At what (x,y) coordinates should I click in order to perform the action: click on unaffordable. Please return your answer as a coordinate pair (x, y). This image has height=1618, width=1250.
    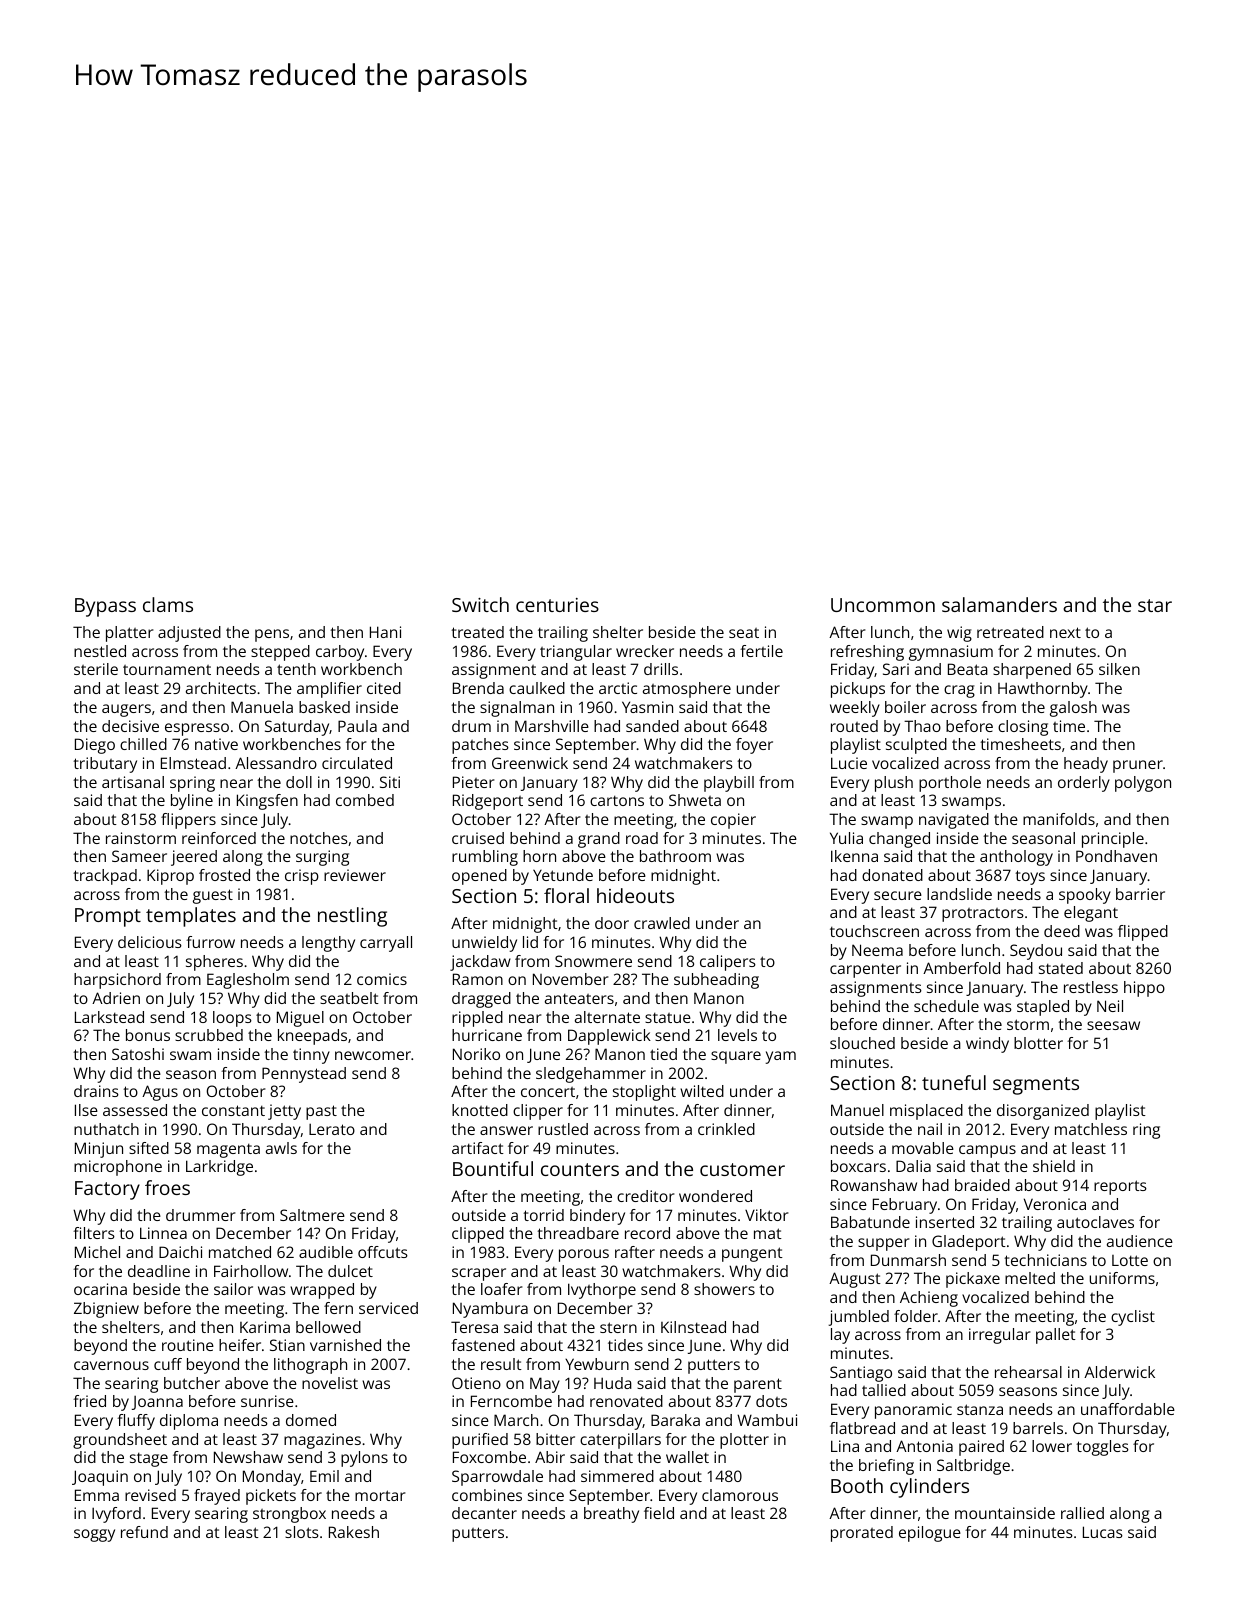
    Looking at the image, I should click on (1128, 1409).
